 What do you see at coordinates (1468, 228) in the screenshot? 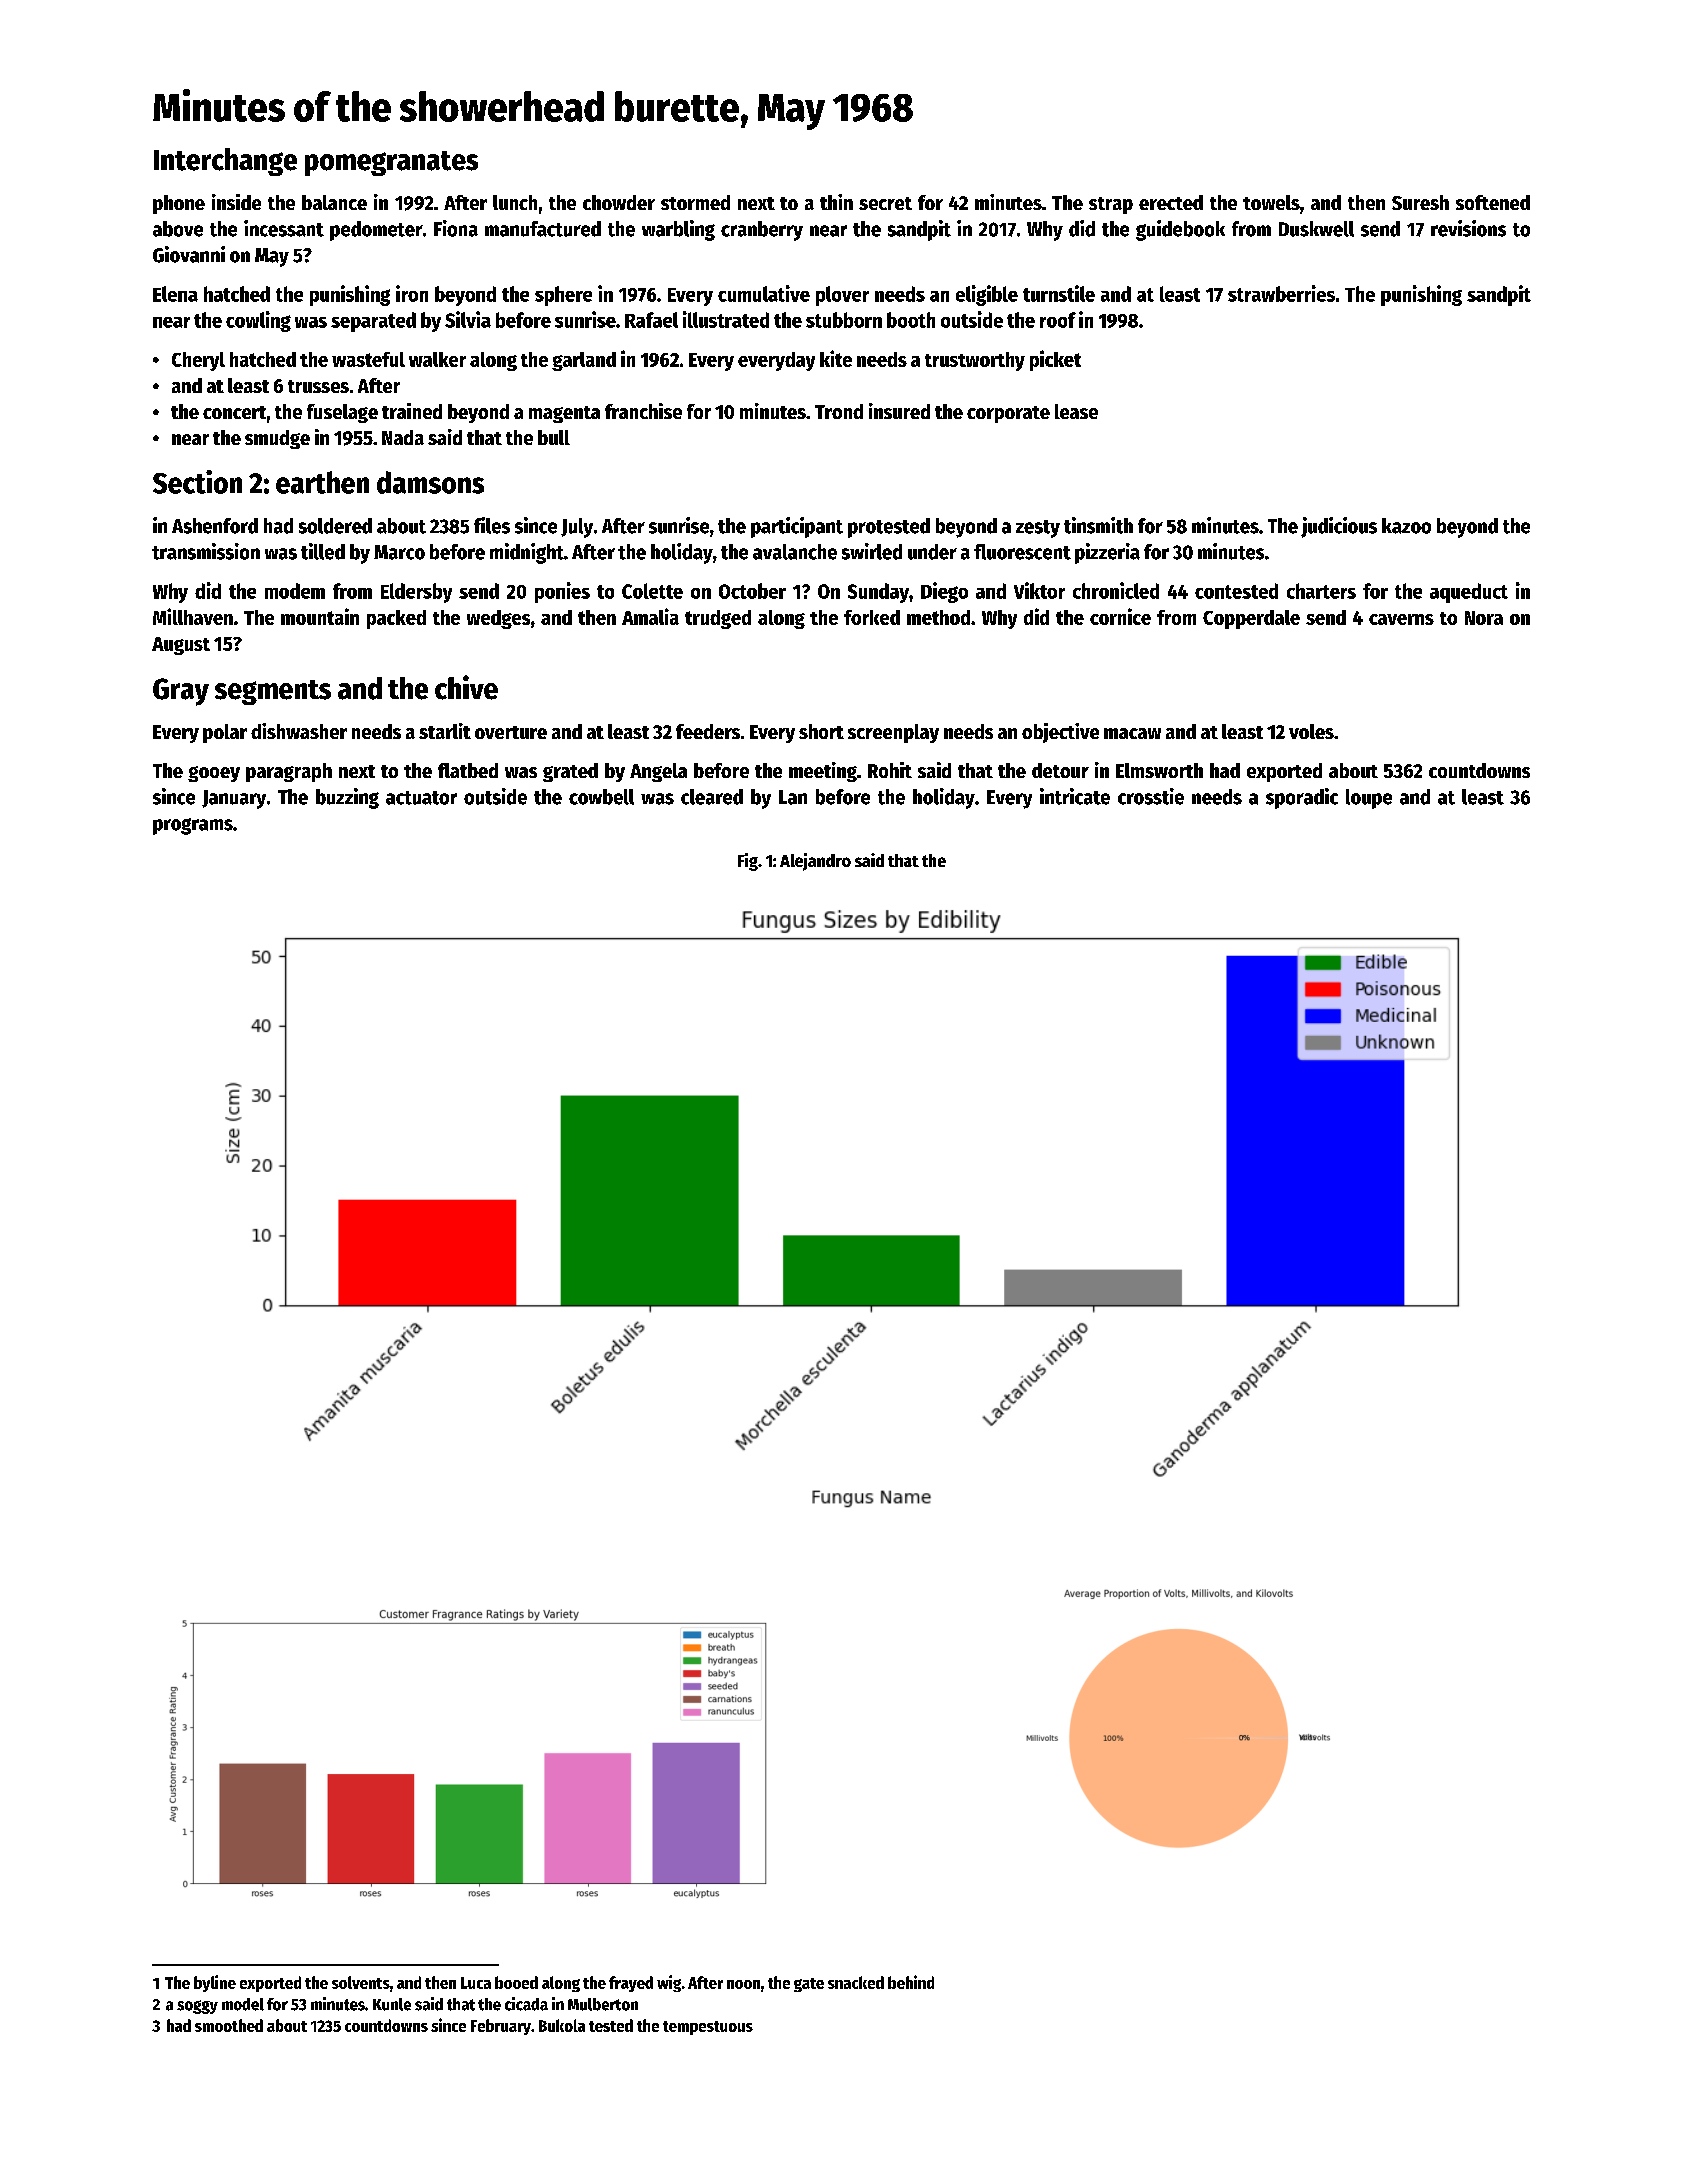
I see `revisions` at bounding box center [1468, 228].
